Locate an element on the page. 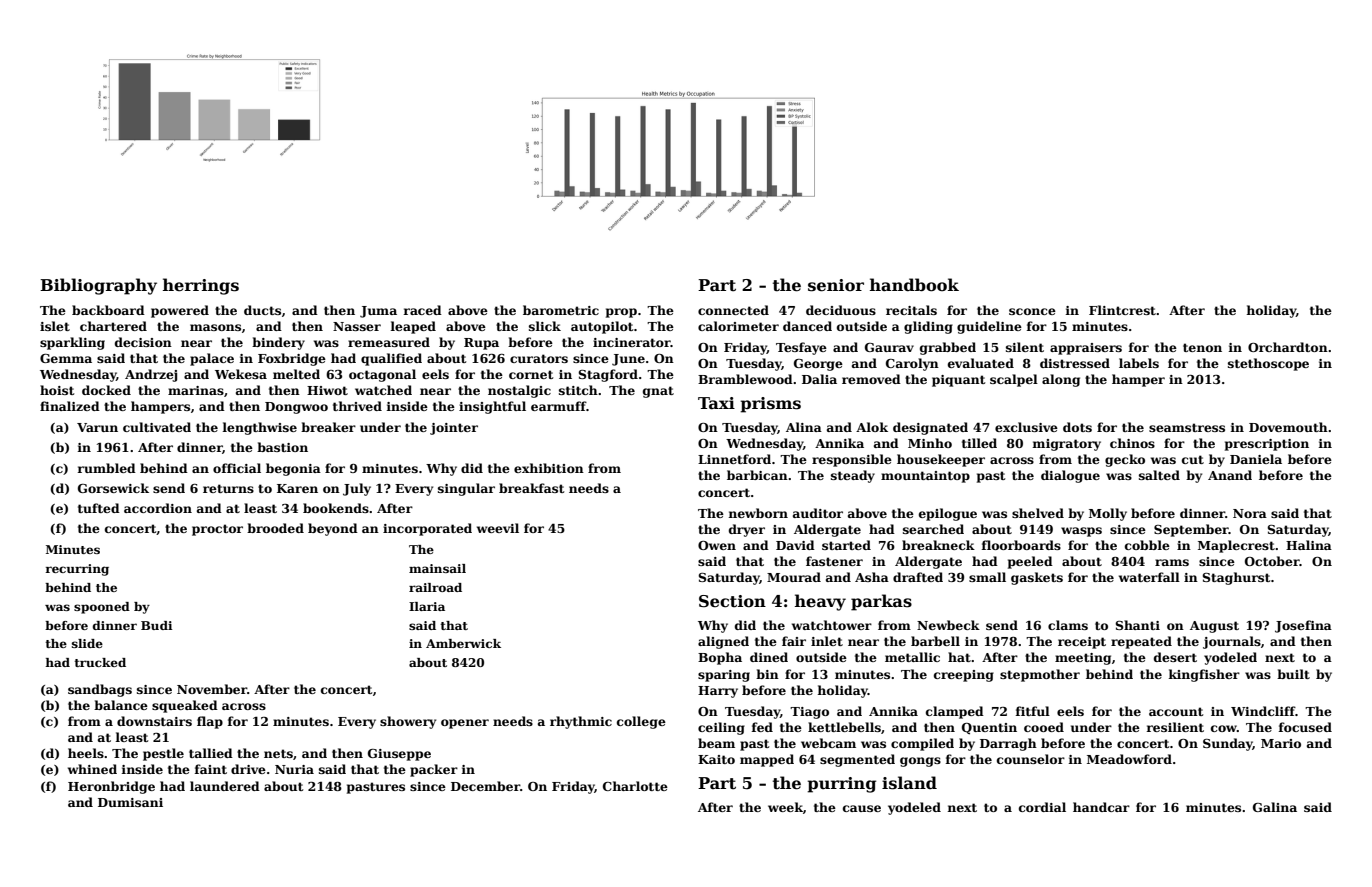  incinerator is located at coordinates (632, 342).
